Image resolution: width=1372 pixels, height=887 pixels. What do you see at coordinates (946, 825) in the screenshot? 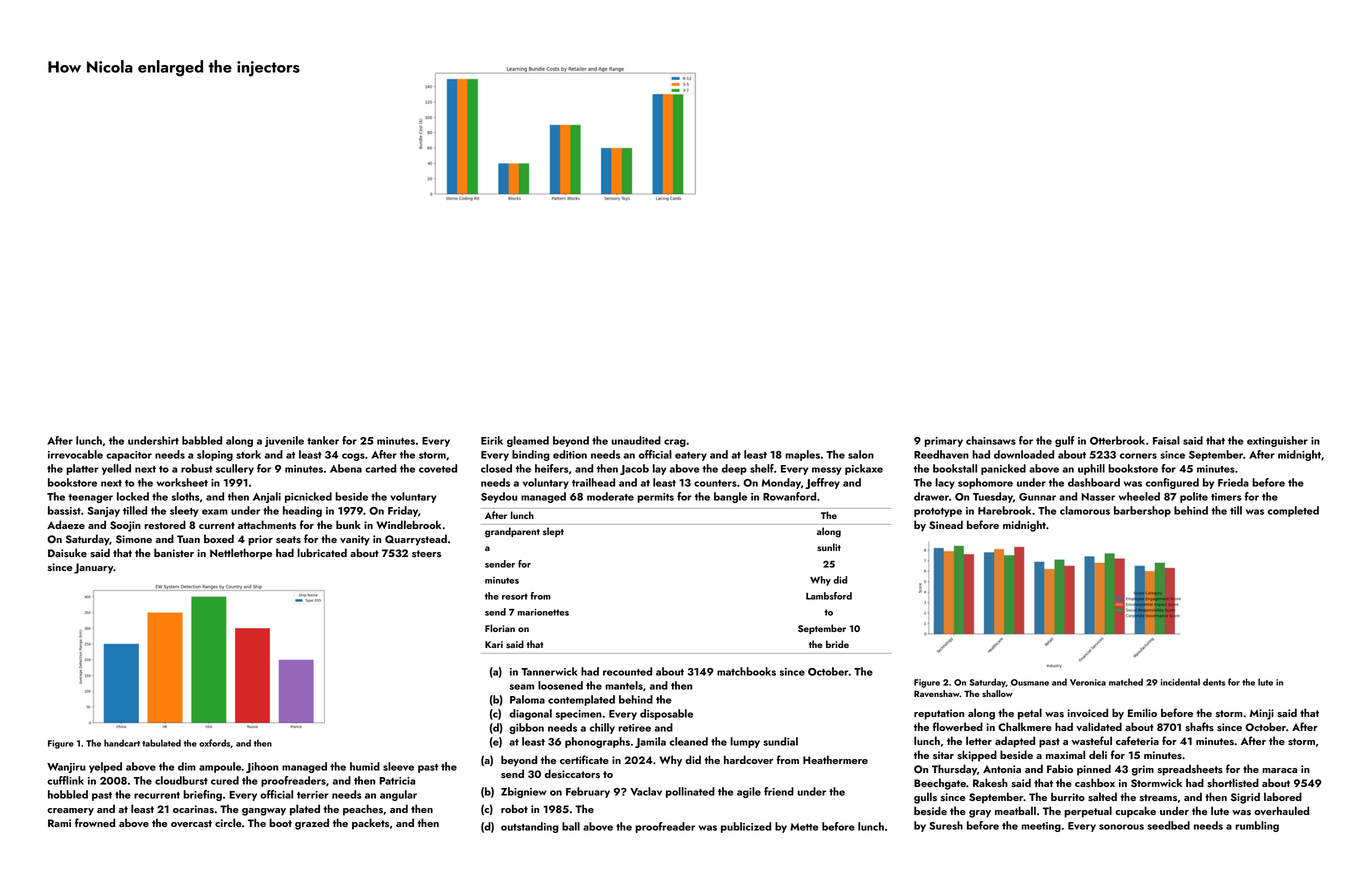
I see `Suresh` at bounding box center [946, 825].
